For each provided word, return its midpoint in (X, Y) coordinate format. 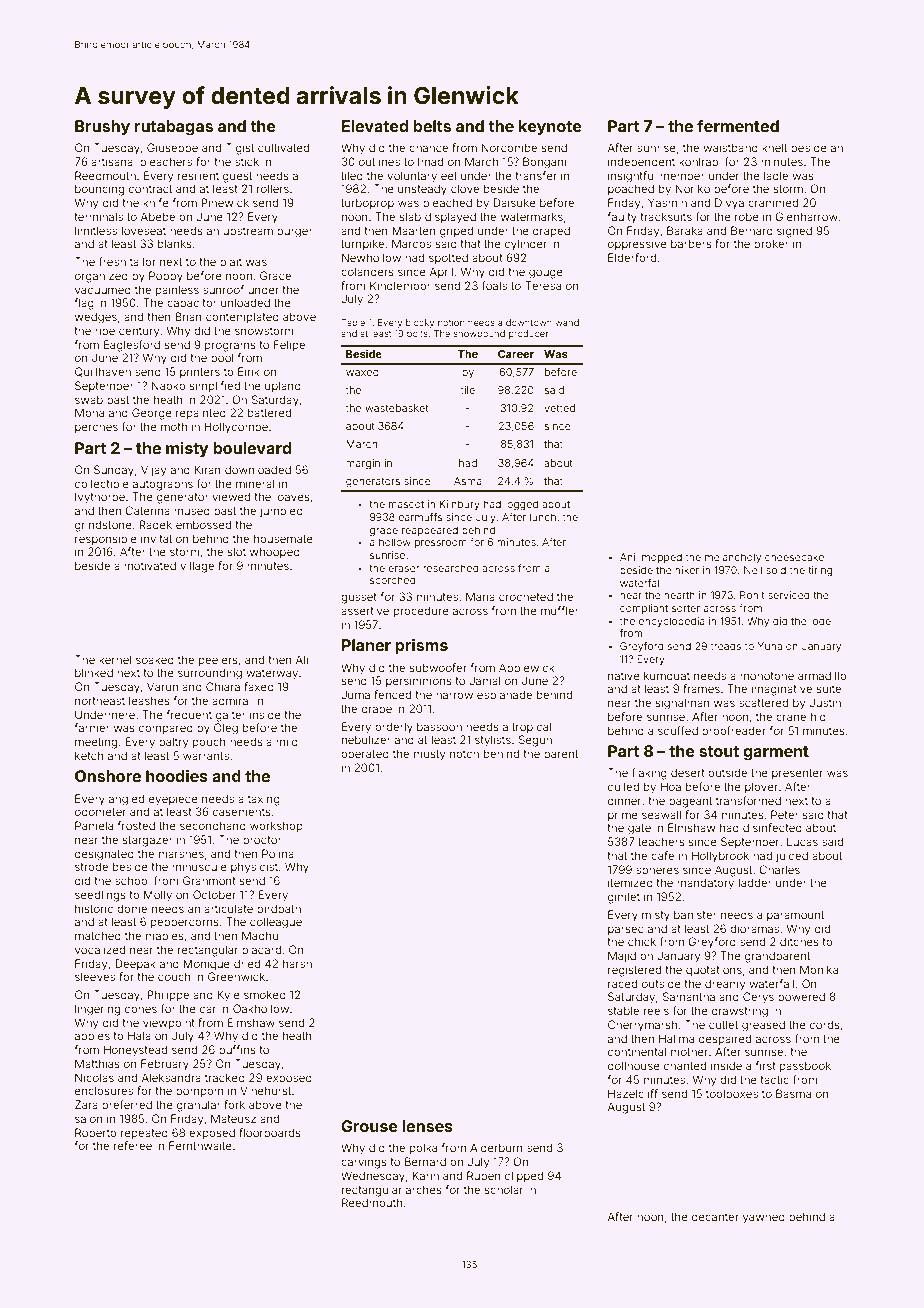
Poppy (166, 277)
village (197, 567)
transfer (536, 175)
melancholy (733, 558)
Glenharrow (806, 216)
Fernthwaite (200, 1145)
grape (384, 532)
